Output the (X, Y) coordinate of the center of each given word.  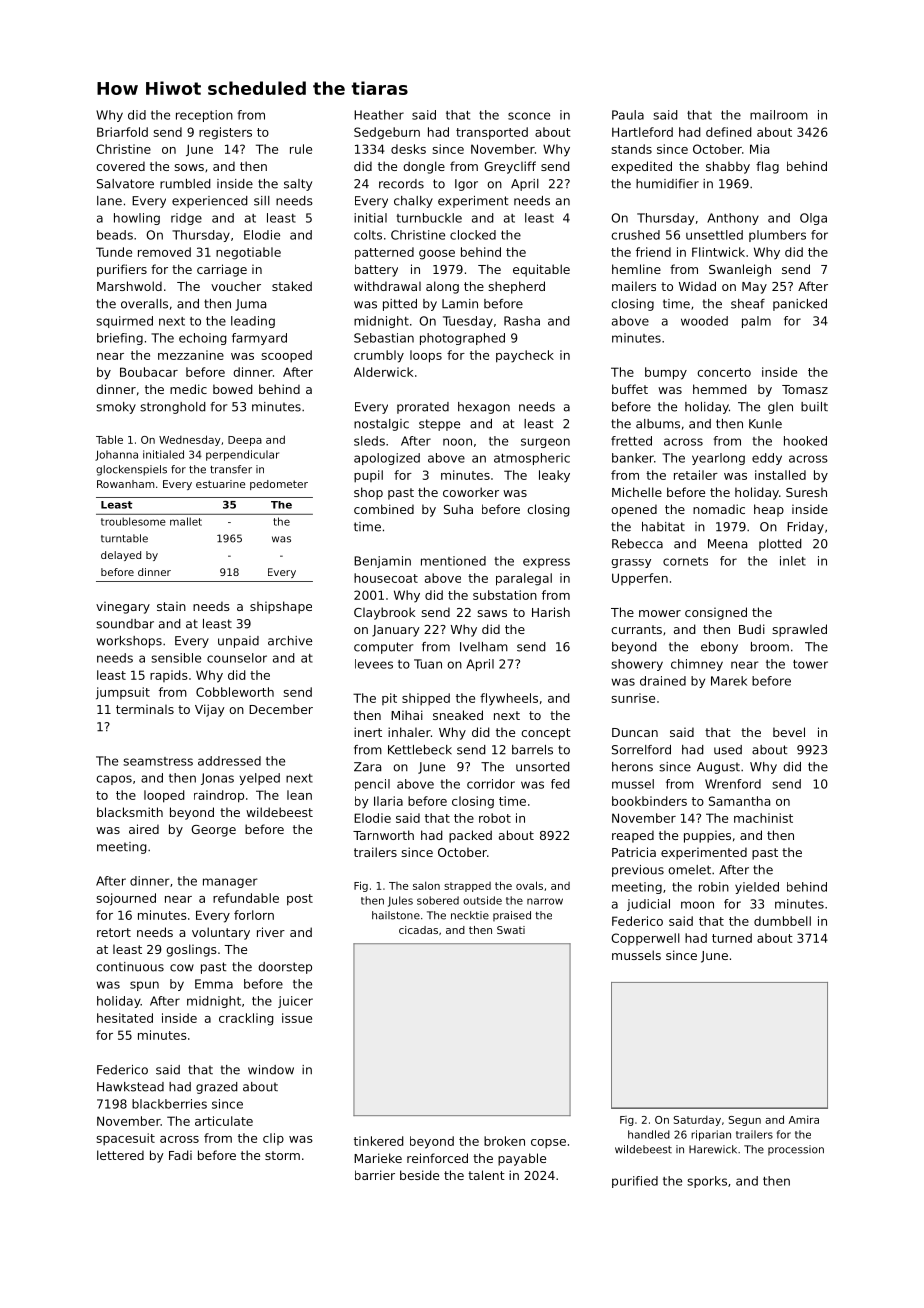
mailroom (779, 115)
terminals (145, 709)
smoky (116, 408)
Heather (379, 115)
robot (495, 818)
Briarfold (122, 132)
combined (384, 509)
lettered (120, 1155)
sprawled (799, 630)
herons (632, 767)
